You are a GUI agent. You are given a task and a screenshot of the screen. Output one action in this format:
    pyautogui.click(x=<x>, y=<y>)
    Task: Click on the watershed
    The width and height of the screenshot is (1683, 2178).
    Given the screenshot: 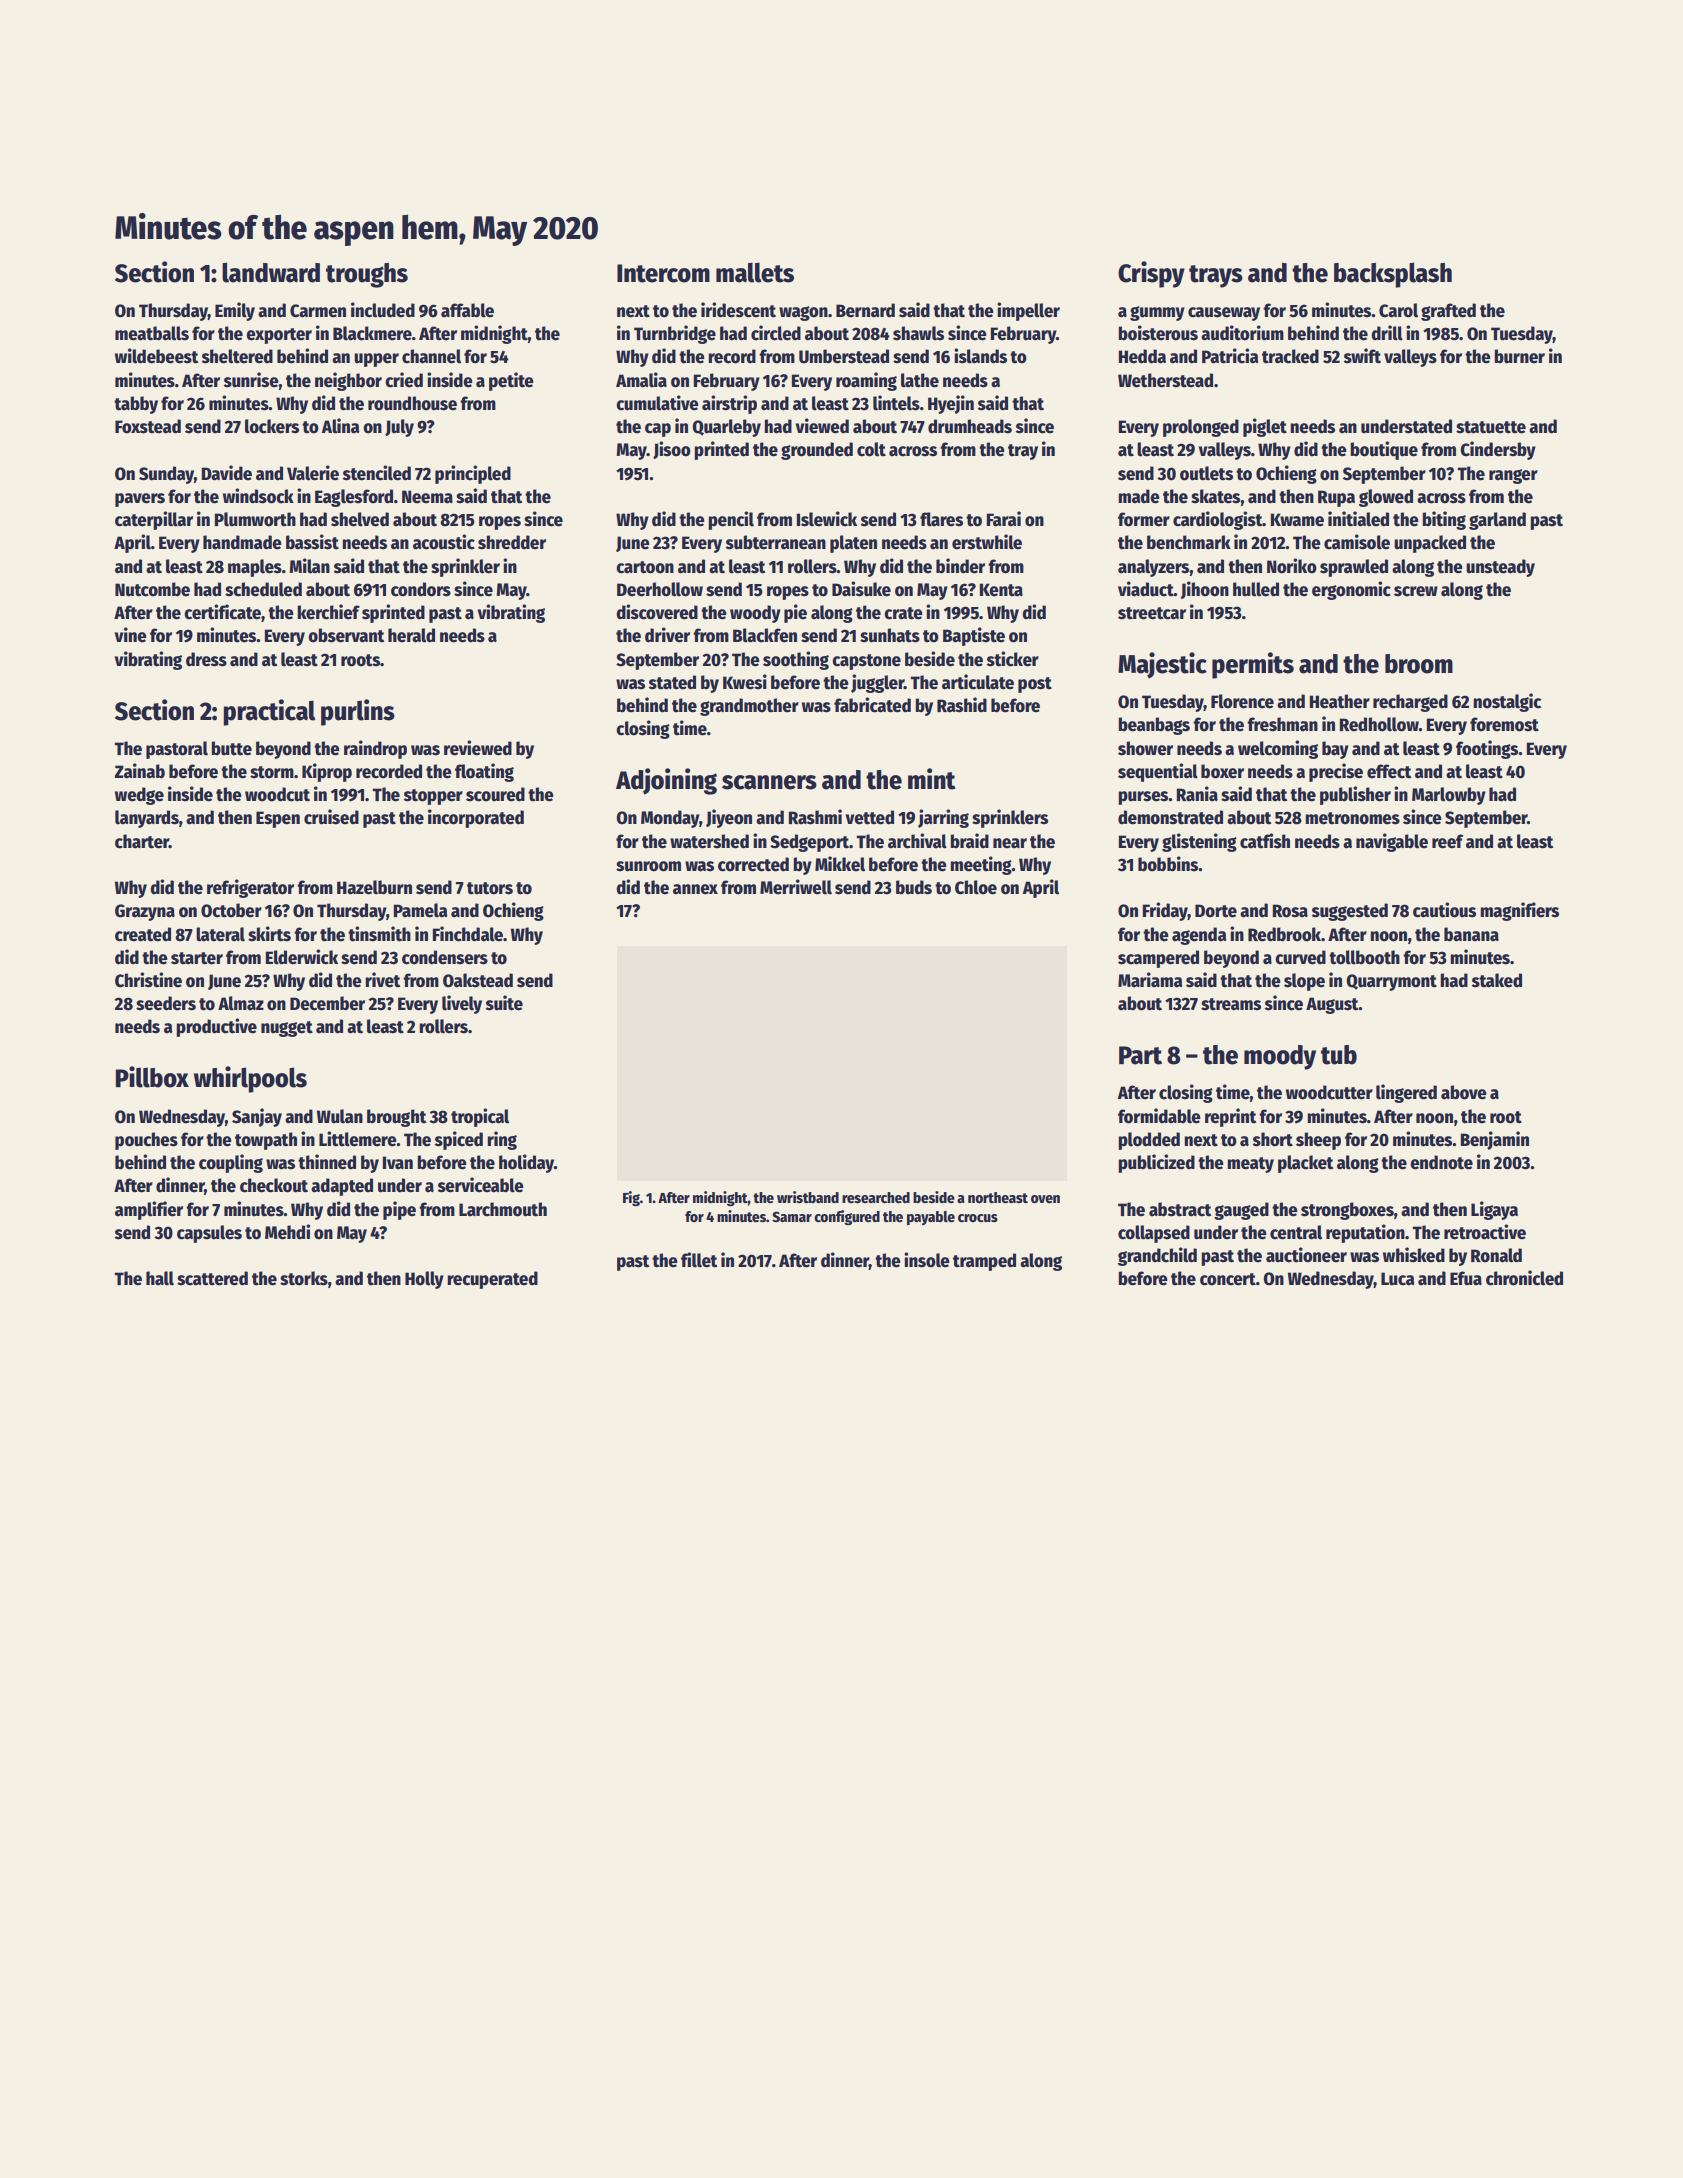 What is the action you would take?
    pyautogui.click(x=709, y=841)
